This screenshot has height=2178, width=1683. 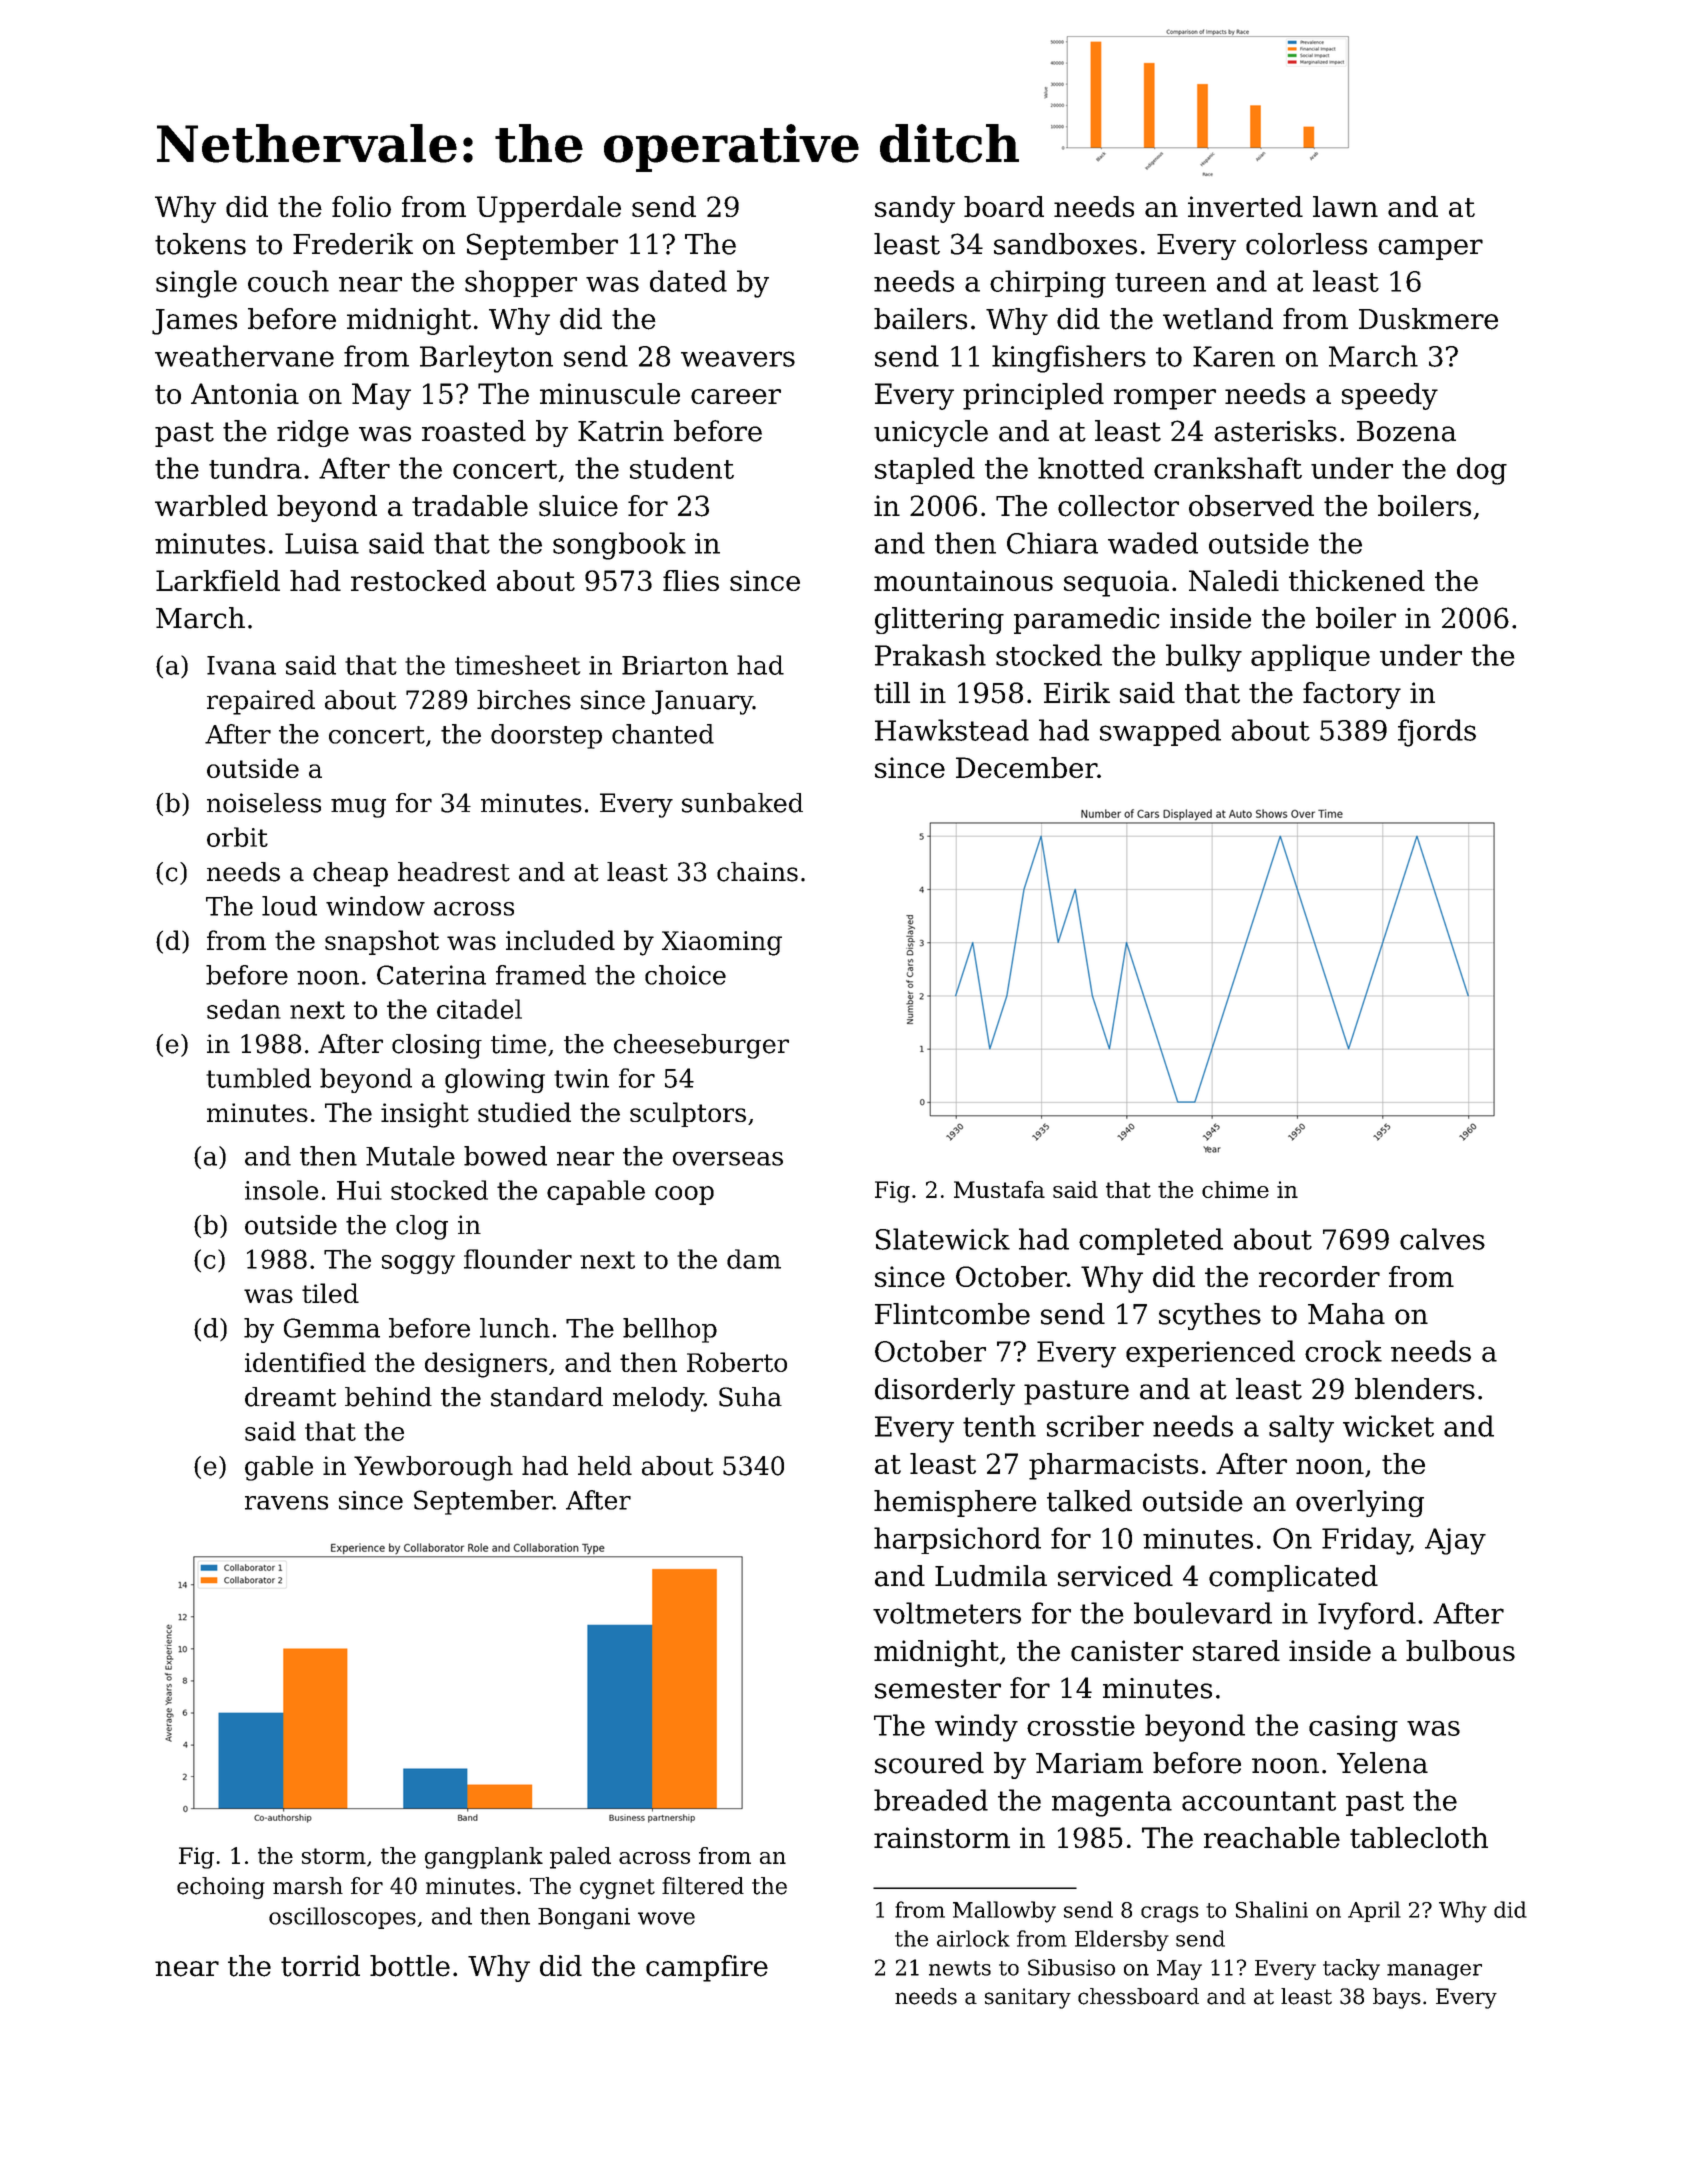 What do you see at coordinates (281, 1190) in the screenshot?
I see `insole` at bounding box center [281, 1190].
